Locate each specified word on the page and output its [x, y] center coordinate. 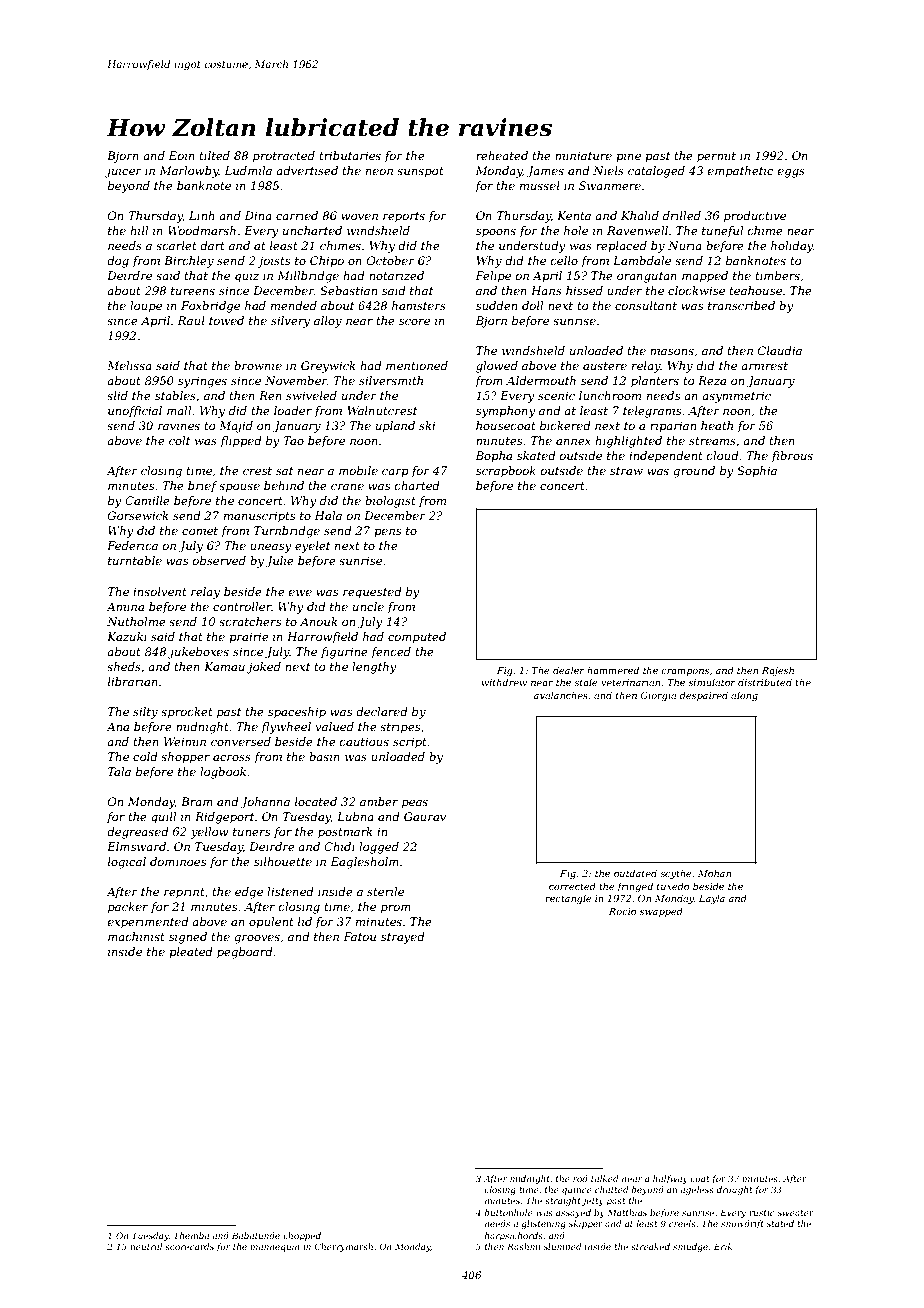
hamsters [419, 305]
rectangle [568, 899]
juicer [123, 172]
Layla [712, 899]
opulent [271, 923]
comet [200, 531]
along [744, 696]
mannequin [275, 1247]
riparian [673, 427]
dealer [569, 670]
